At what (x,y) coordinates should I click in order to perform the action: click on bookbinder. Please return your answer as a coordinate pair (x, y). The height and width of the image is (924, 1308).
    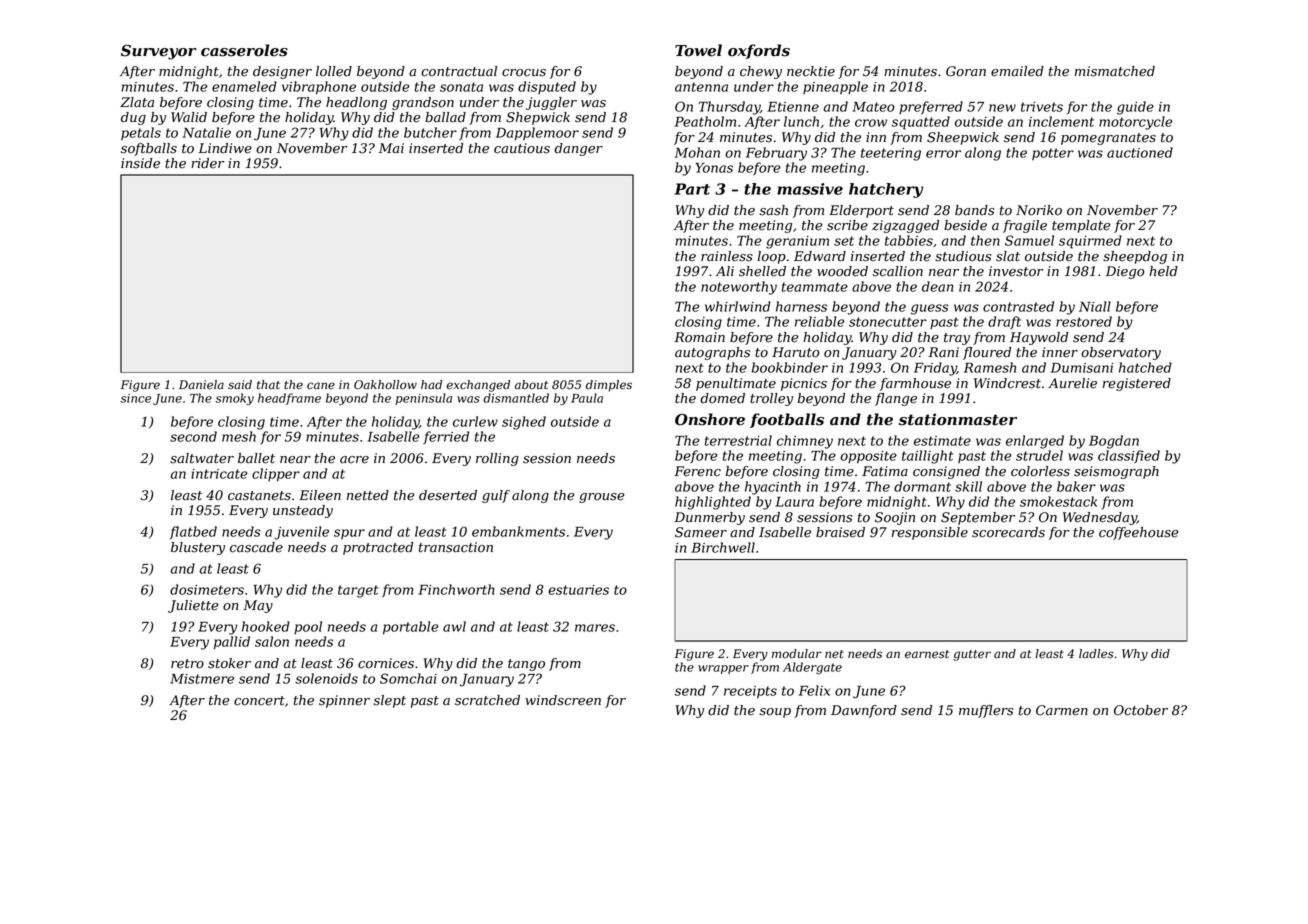
    Looking at the image, I should click on (790, 367).
